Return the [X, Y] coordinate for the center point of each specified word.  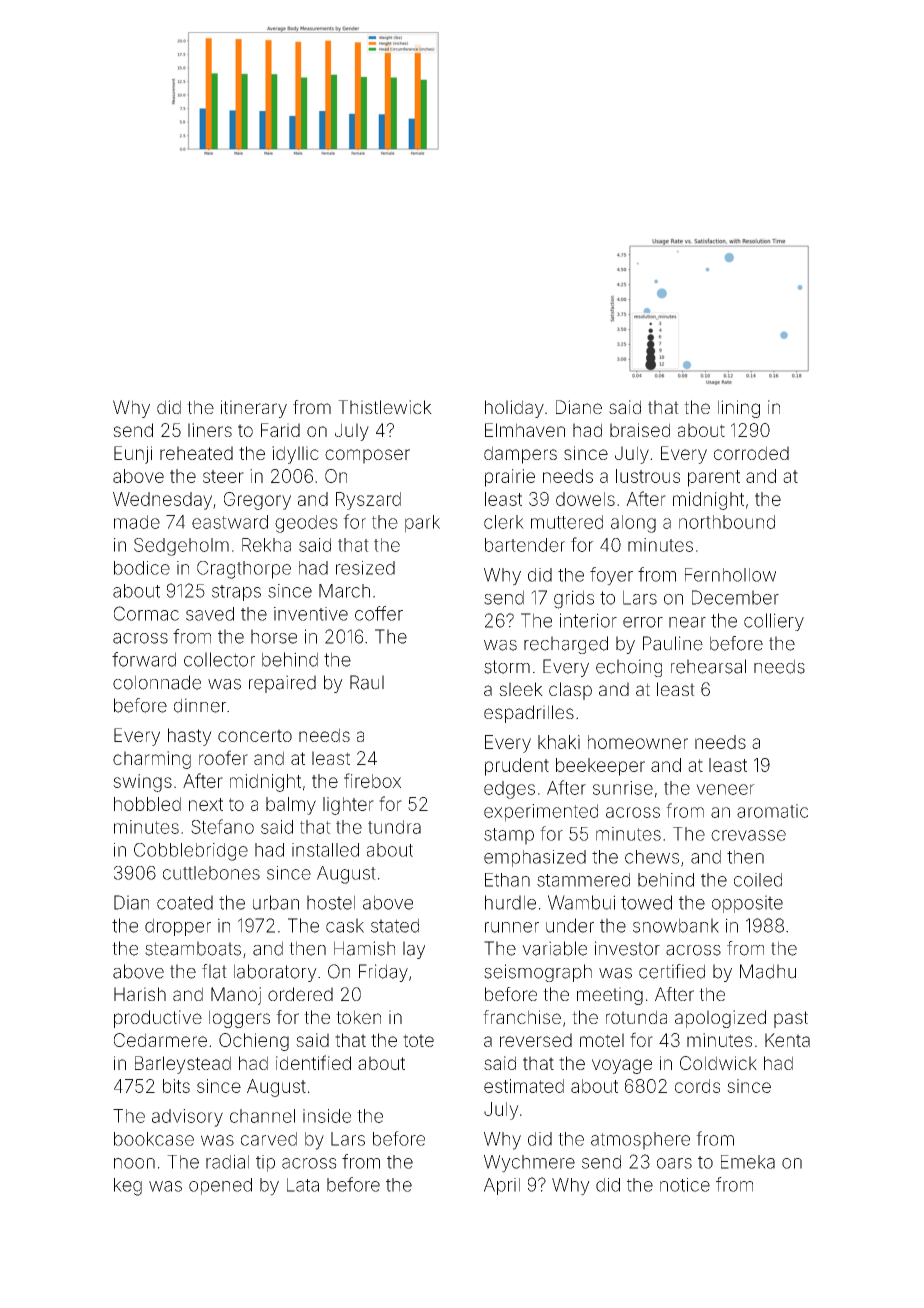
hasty [190, 737]
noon [134, 1163]
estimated [524, 1086]
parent [714, 478]
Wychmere [529, 1164]
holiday [514, 409]
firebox [372, 780]
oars [674, 1163]
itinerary [254, 409]
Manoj [236, 996]
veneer [725, 789]
